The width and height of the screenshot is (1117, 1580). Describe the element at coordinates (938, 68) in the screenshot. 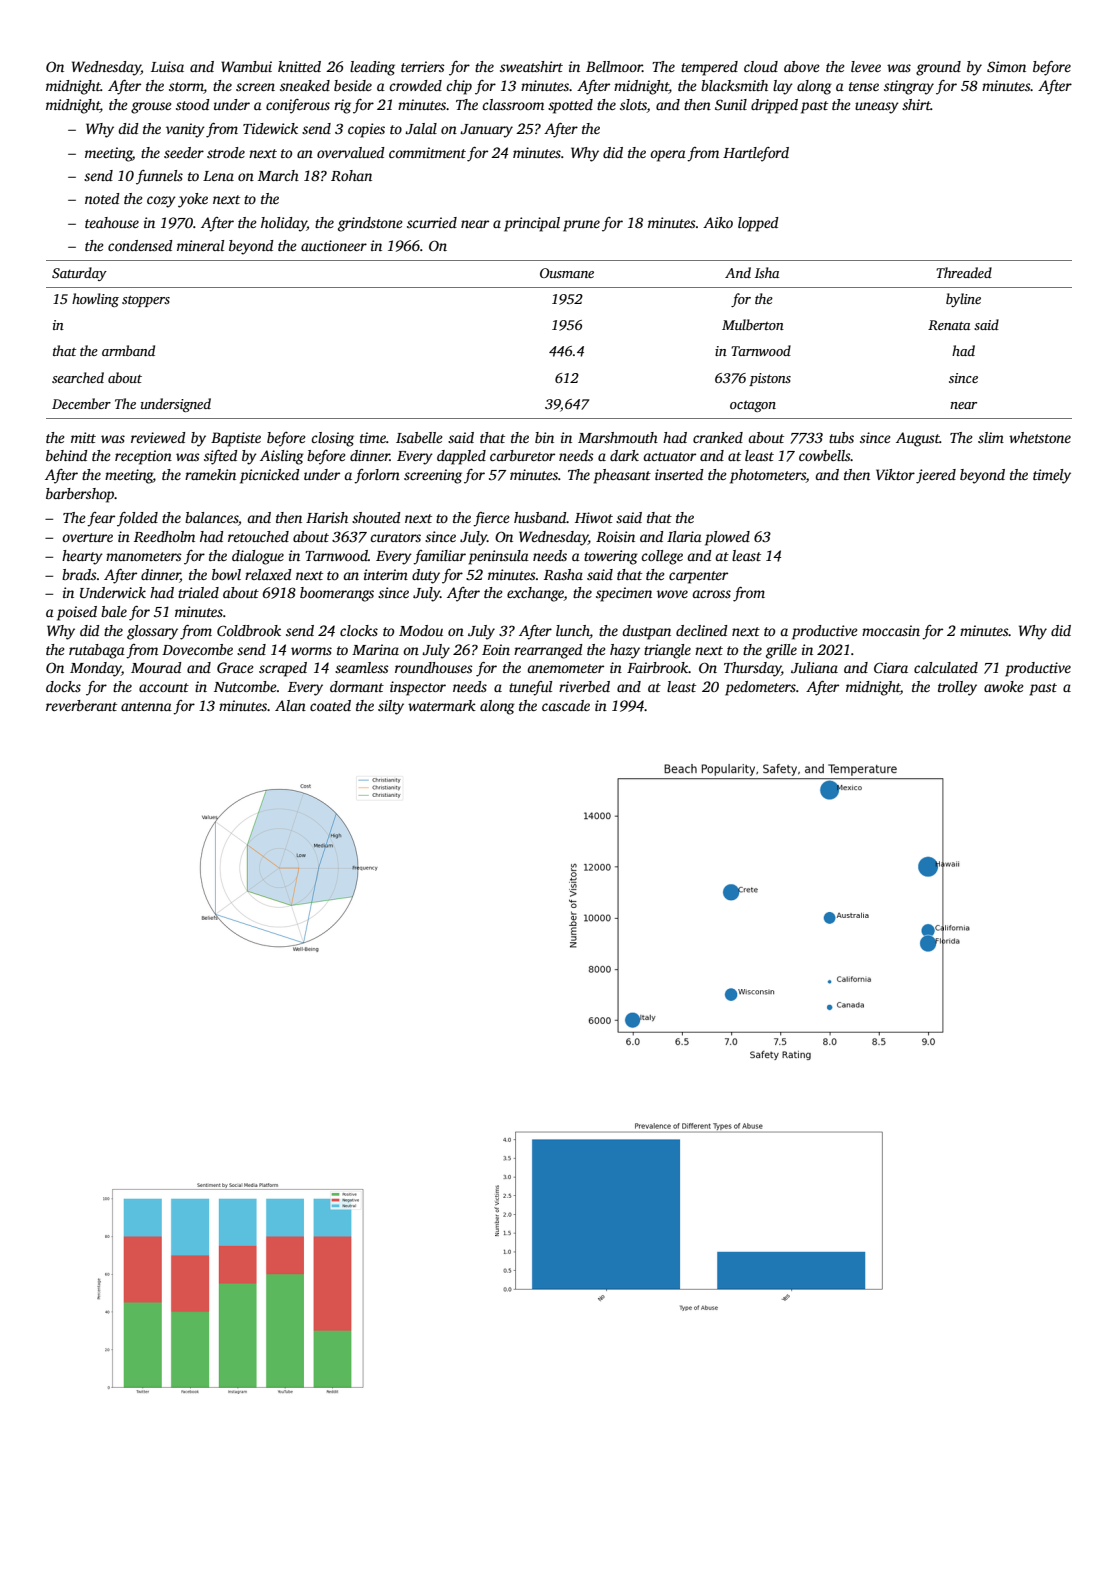

I see `ground` at that location.
